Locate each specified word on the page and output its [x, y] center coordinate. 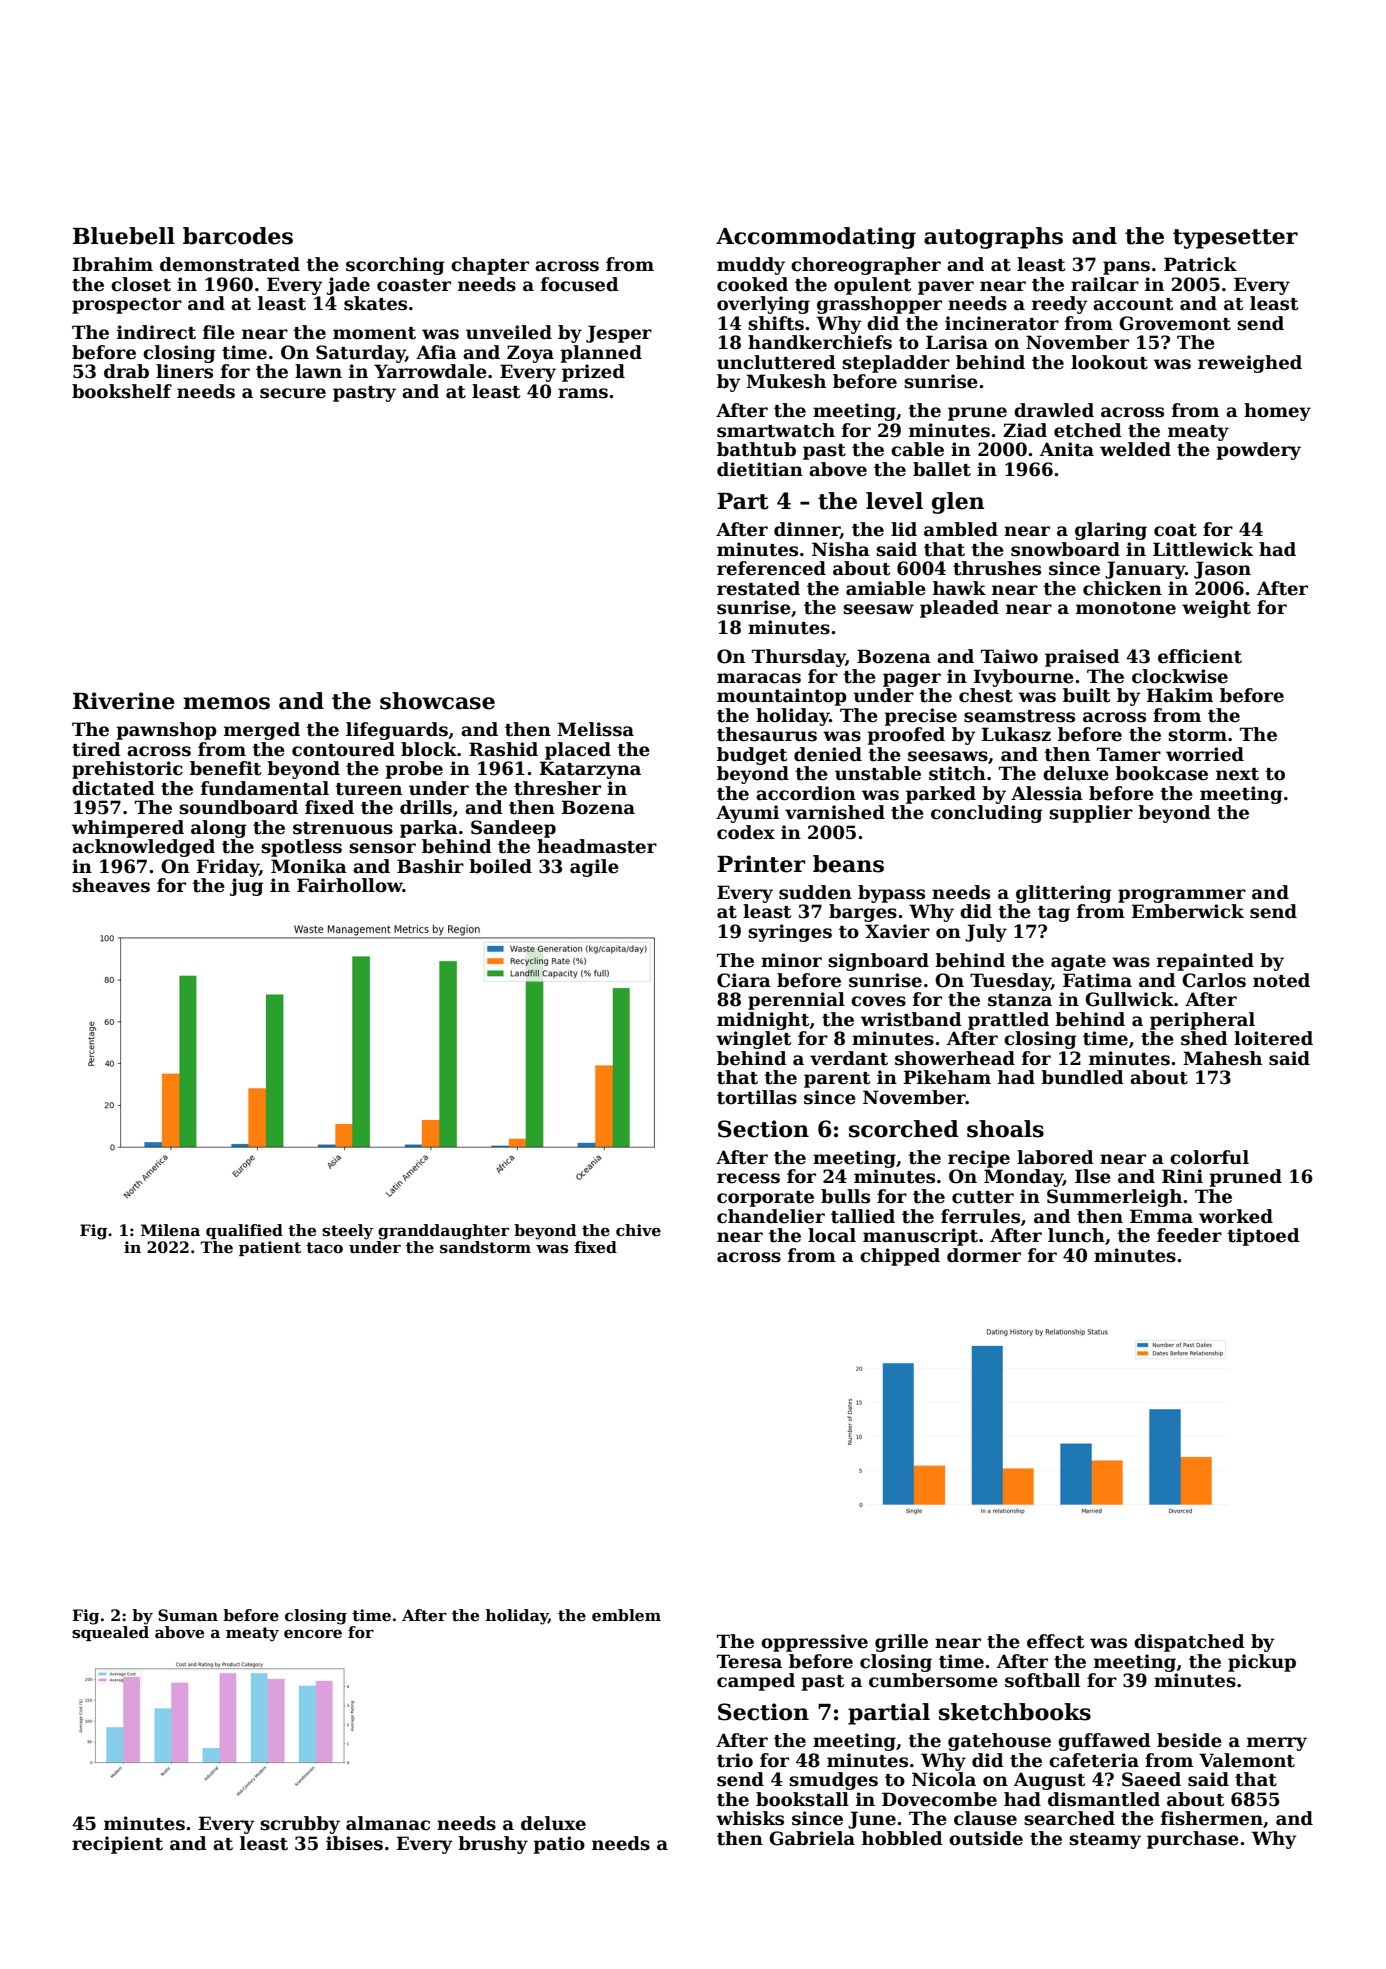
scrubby [300, 1825]
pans [1126, 268]
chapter [490, 266]
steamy [1105, 1841]
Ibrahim [112, 264]
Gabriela [812, 1838]
